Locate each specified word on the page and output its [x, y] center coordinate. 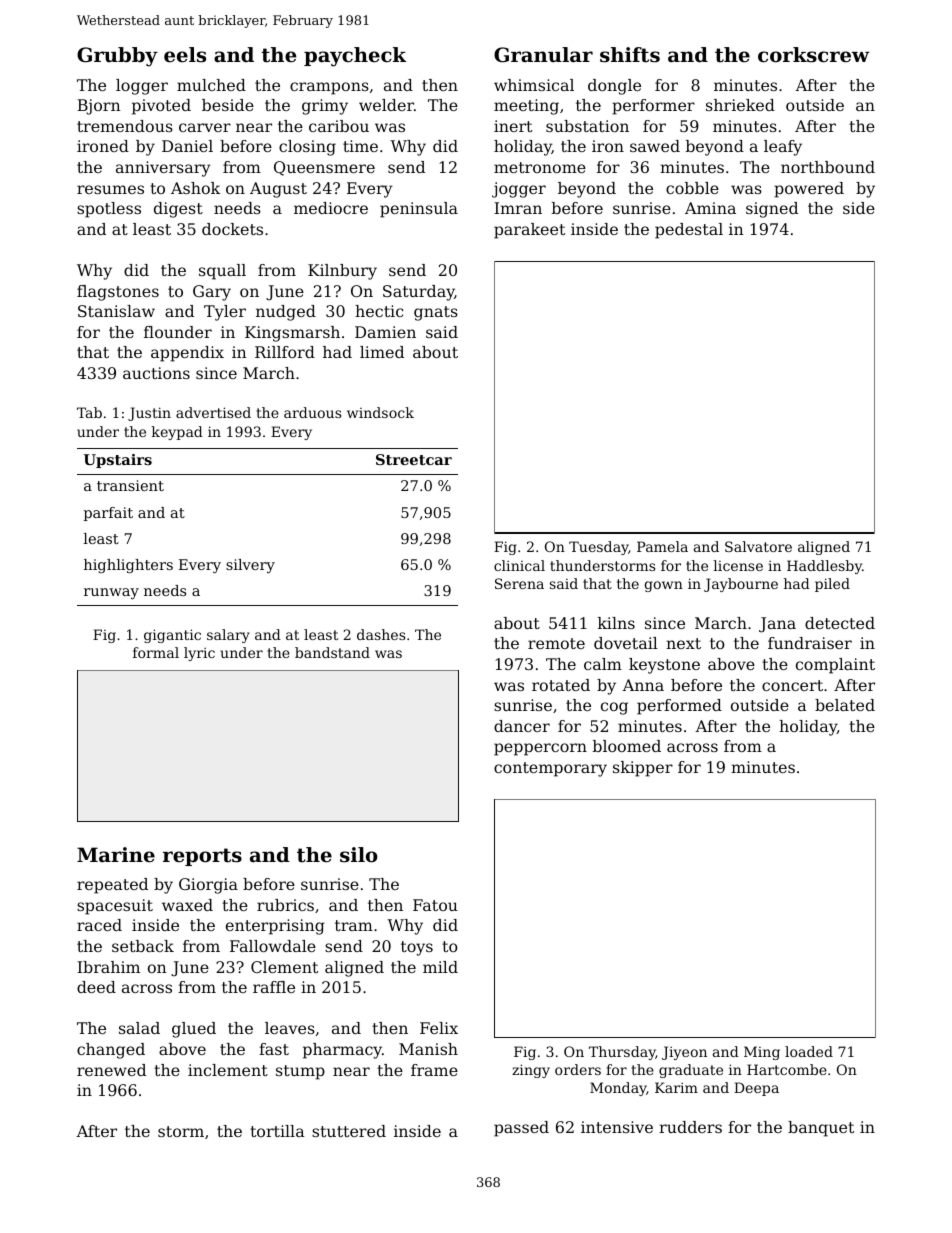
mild [440, 967]
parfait [108, 514]
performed [679, 707]
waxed [187, 905]
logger [142, 87]
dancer [522, 726]
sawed [655, 146]
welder [386, 105]
